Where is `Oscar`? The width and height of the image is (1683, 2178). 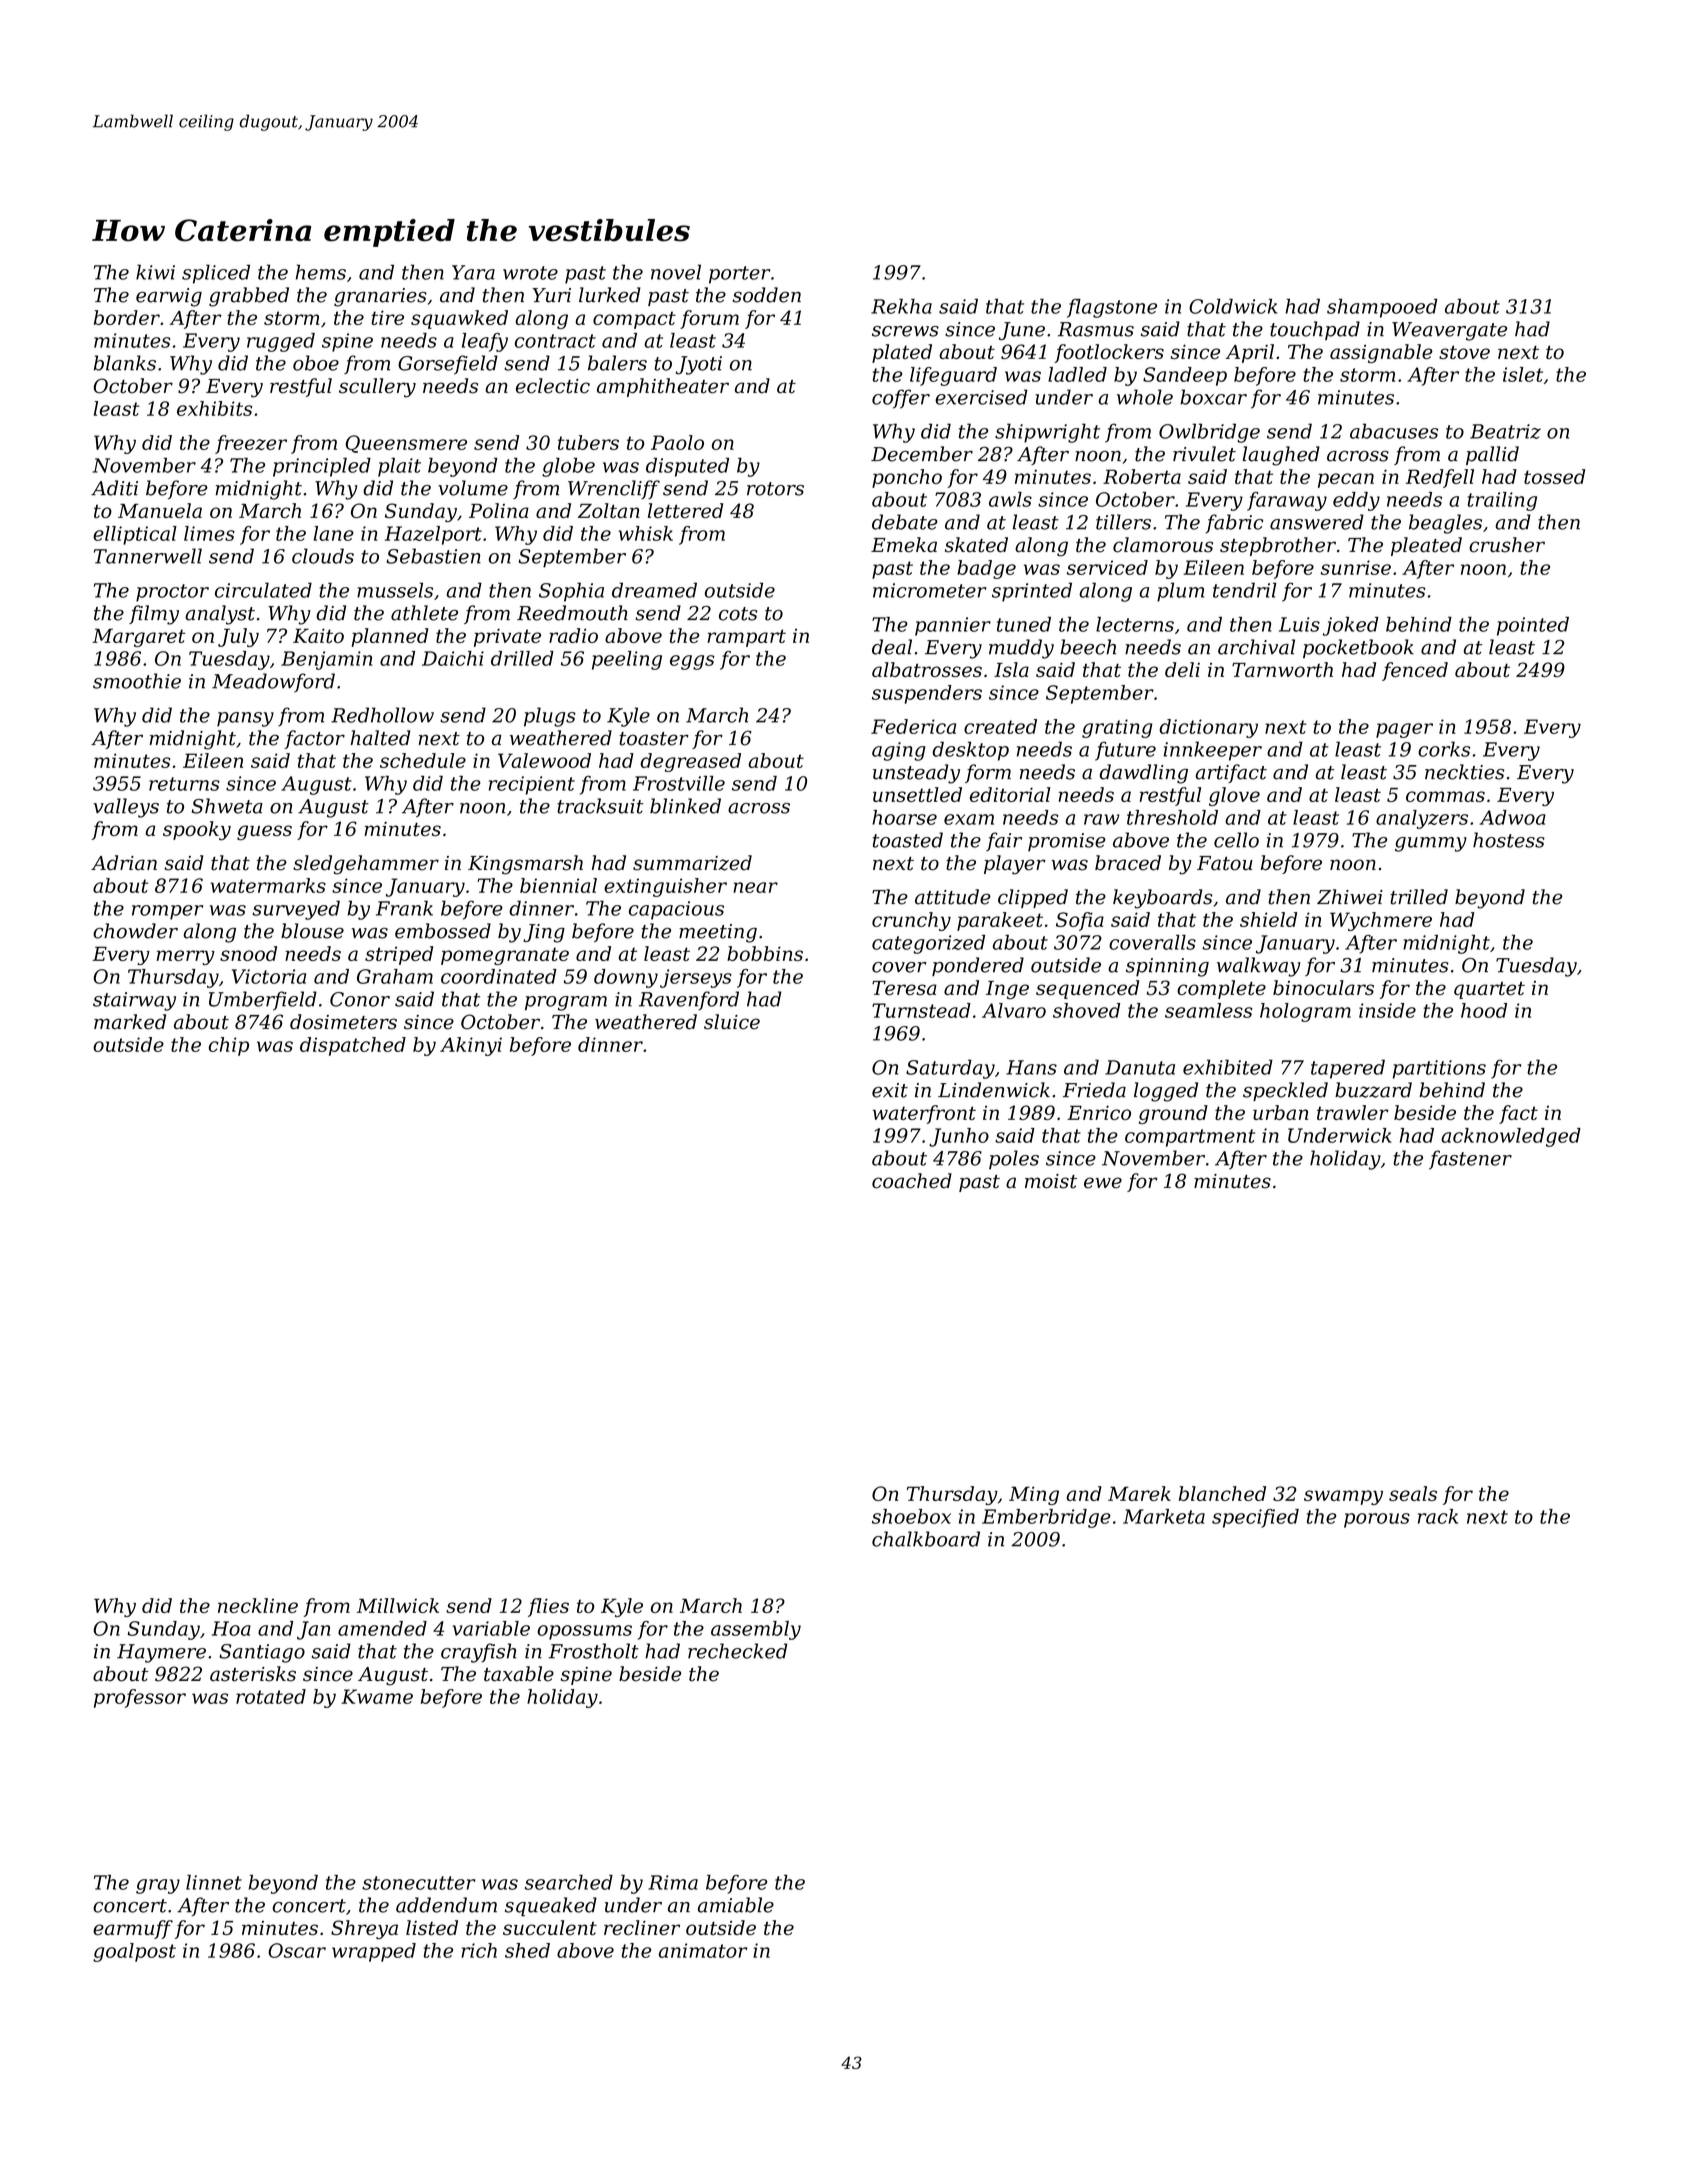
Oscar is located at coordinates (297, 1950).
